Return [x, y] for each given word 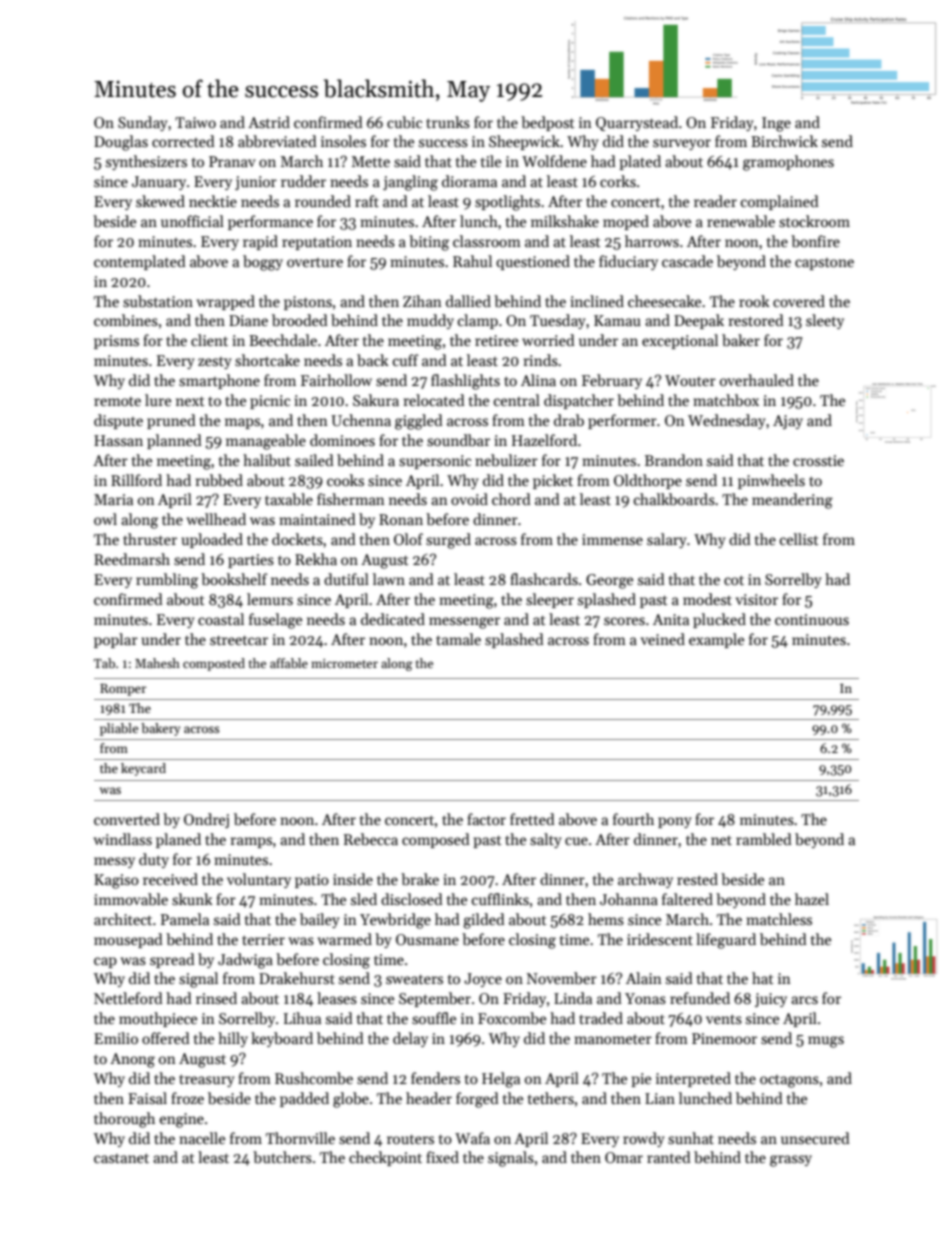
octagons [789, 1081]
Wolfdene [554, 161]
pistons [308, 303]
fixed [442, 1157]
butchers [282, 1157]
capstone [824, 264]
